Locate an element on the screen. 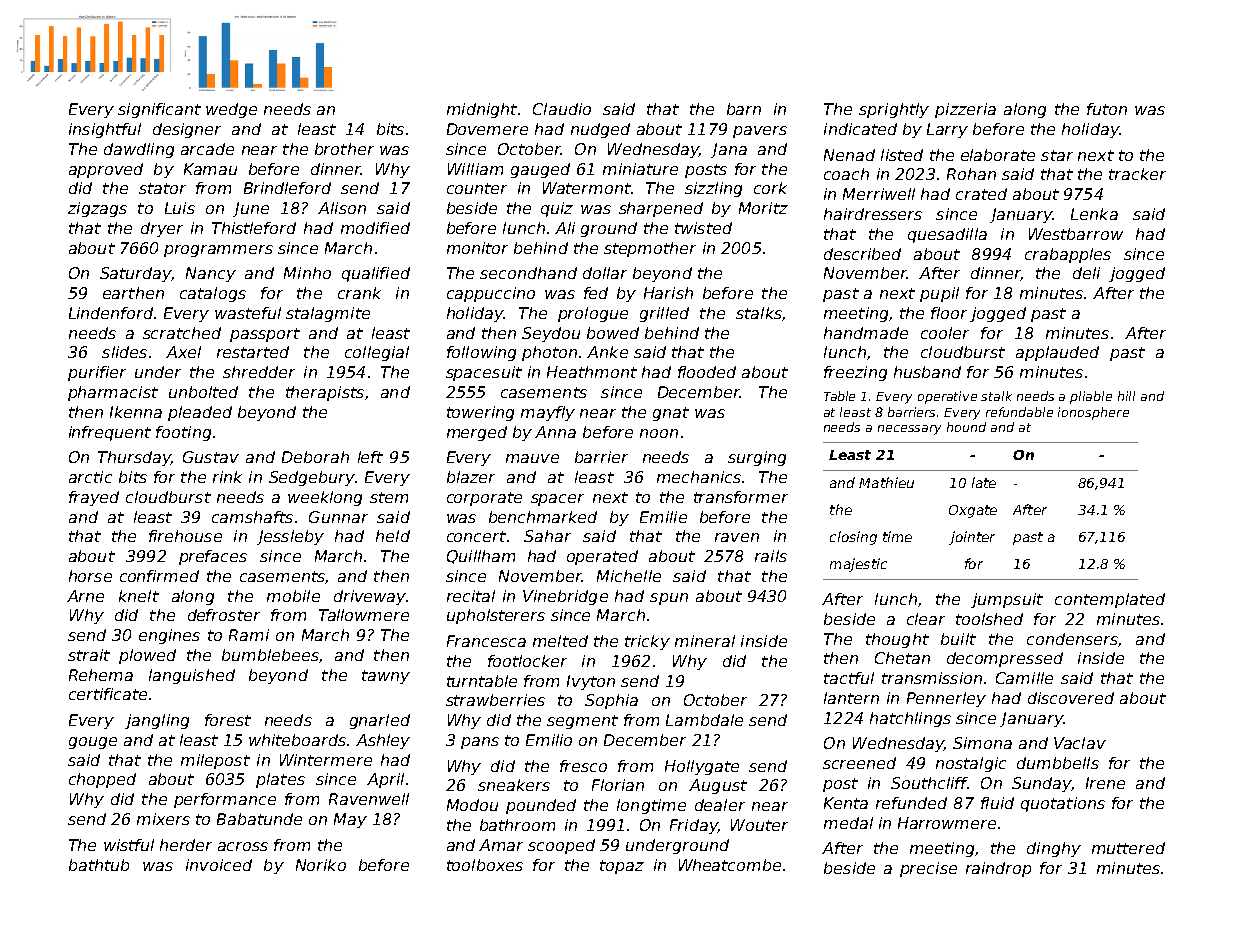 The image size is (1233, 952). footlocker is located at coordinates (527, 661).
